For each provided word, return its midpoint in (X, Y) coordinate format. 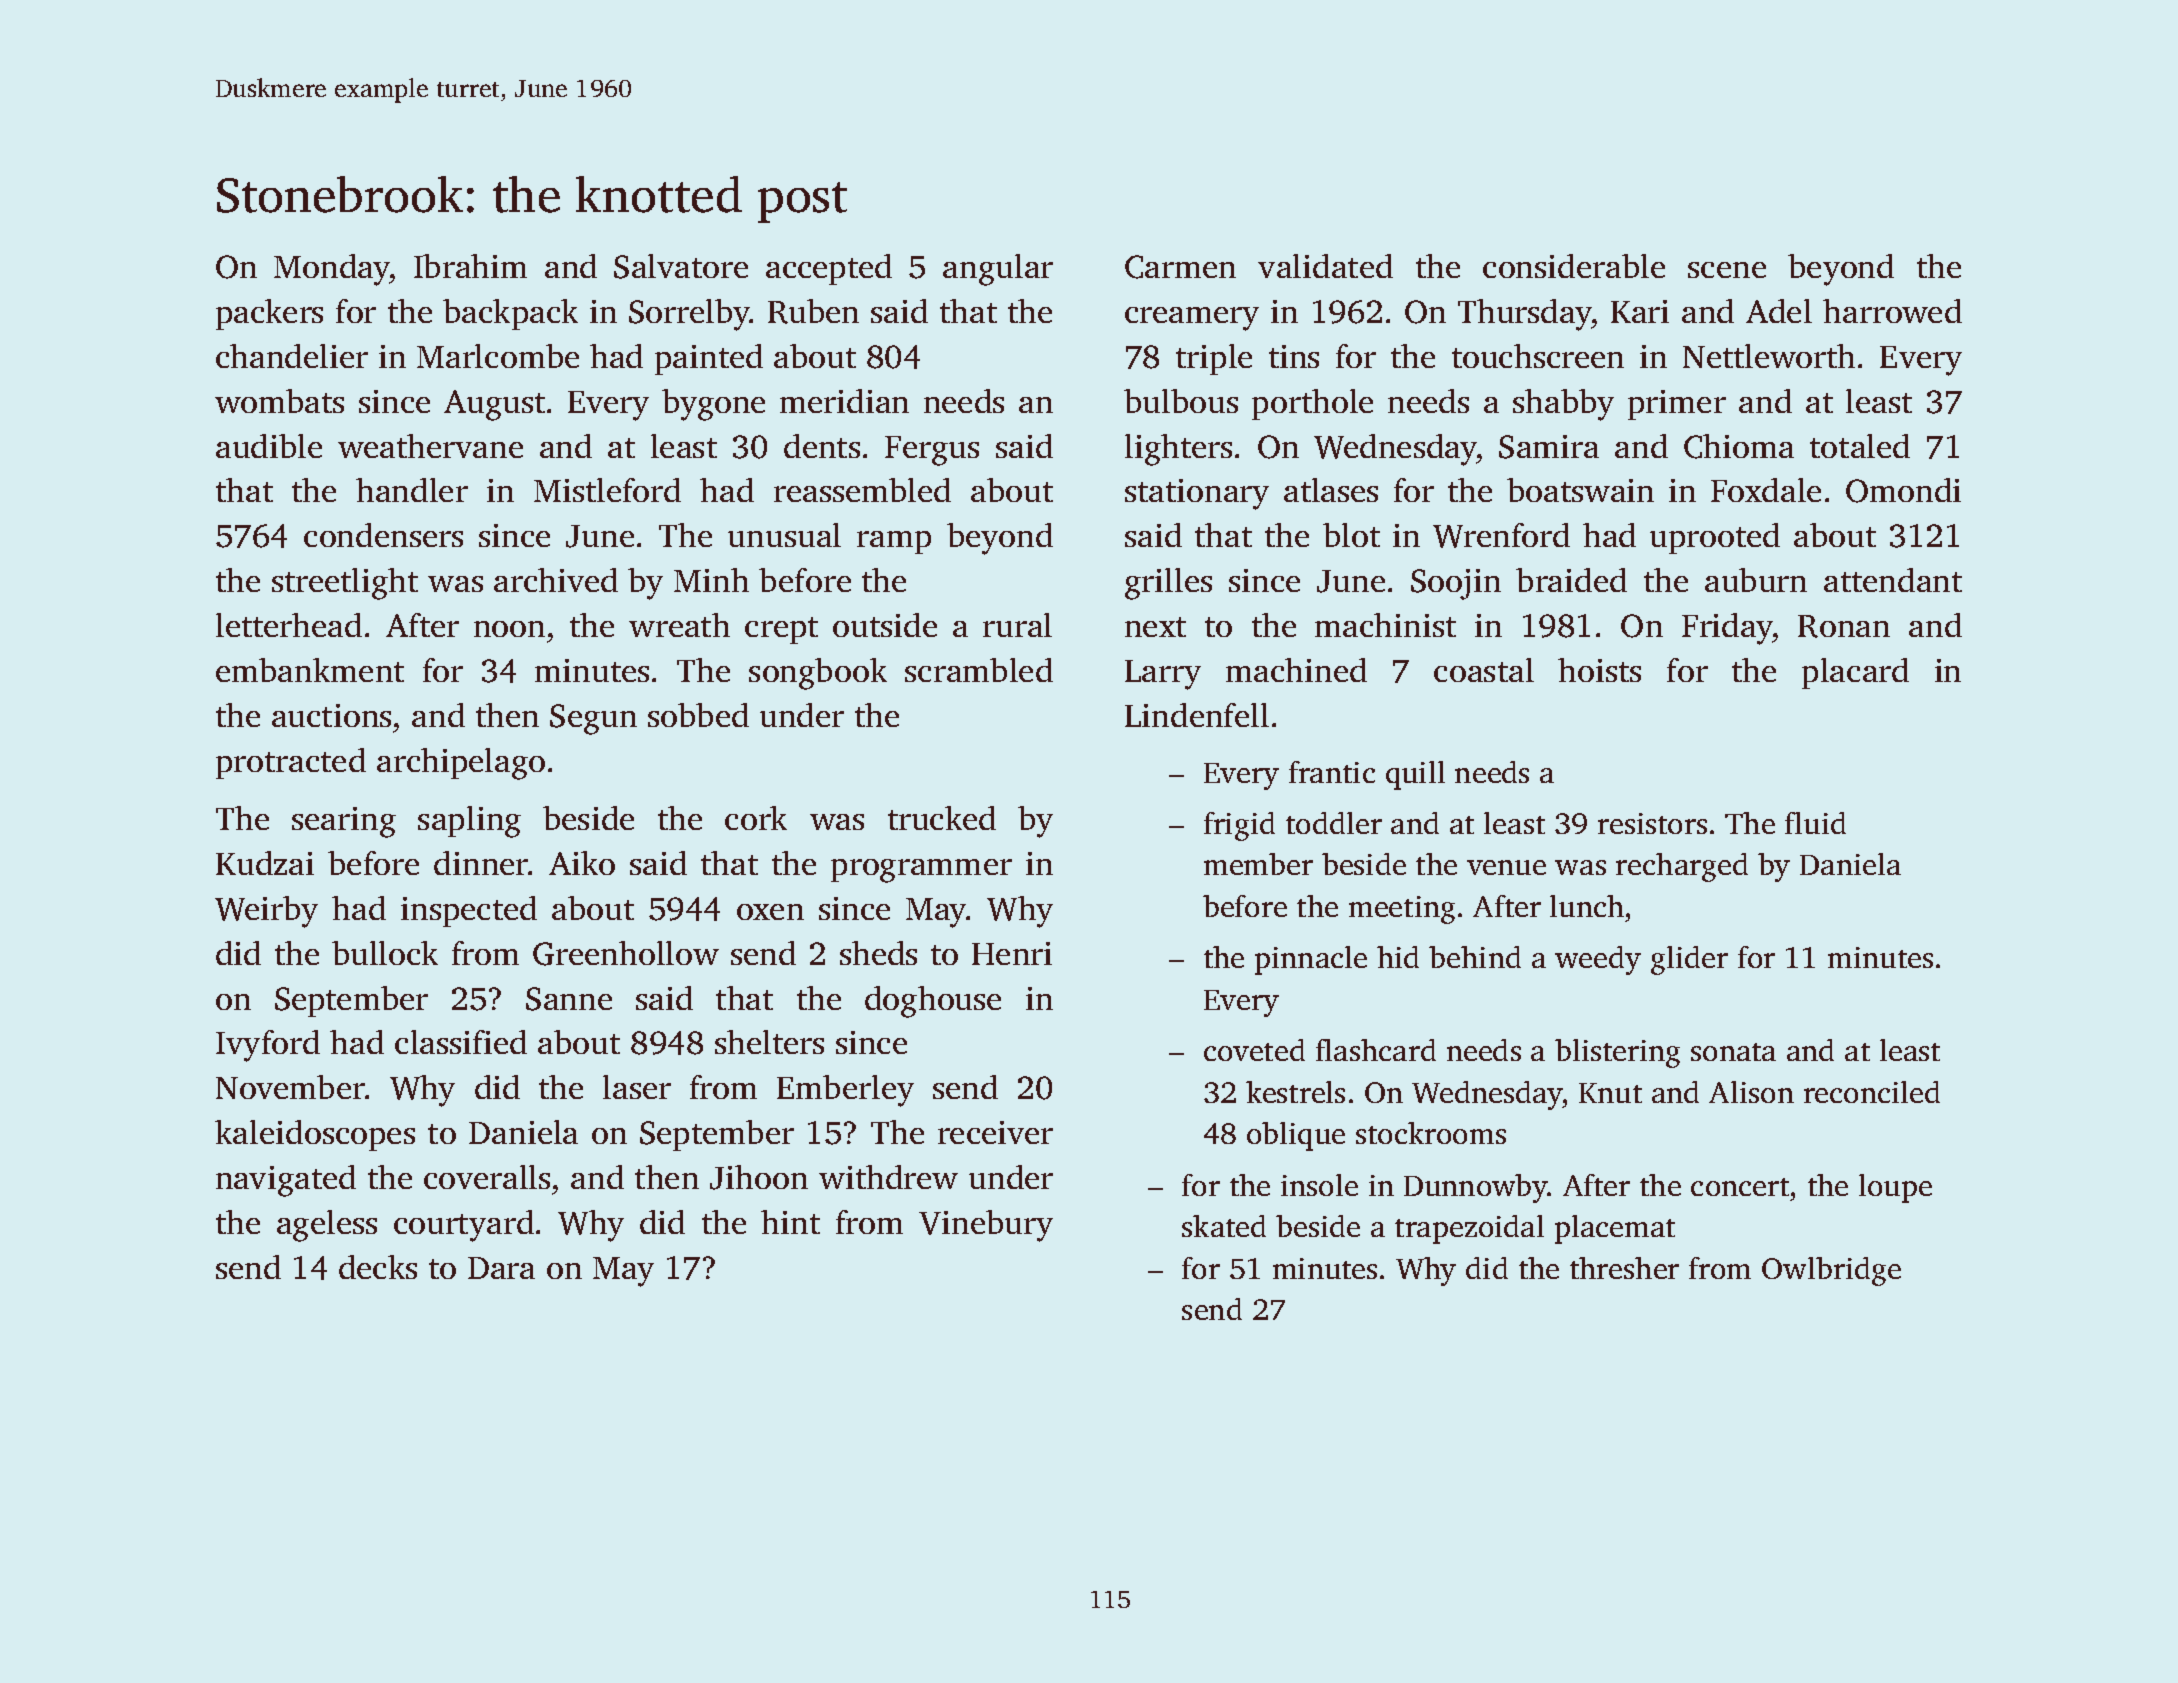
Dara (501, 1268)
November (290, 1087)
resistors (1652, 823)
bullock (385, 953)
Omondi (1903, 490)
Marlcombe (498, 356)
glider (1689, 960)
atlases (1331, 490)
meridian (844, 401)
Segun (593, 719)
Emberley (845, 1091)
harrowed (1892, 311)
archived (556, 580)
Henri (1012, 953)
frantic (1332, 772)
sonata (1733, 1052)
